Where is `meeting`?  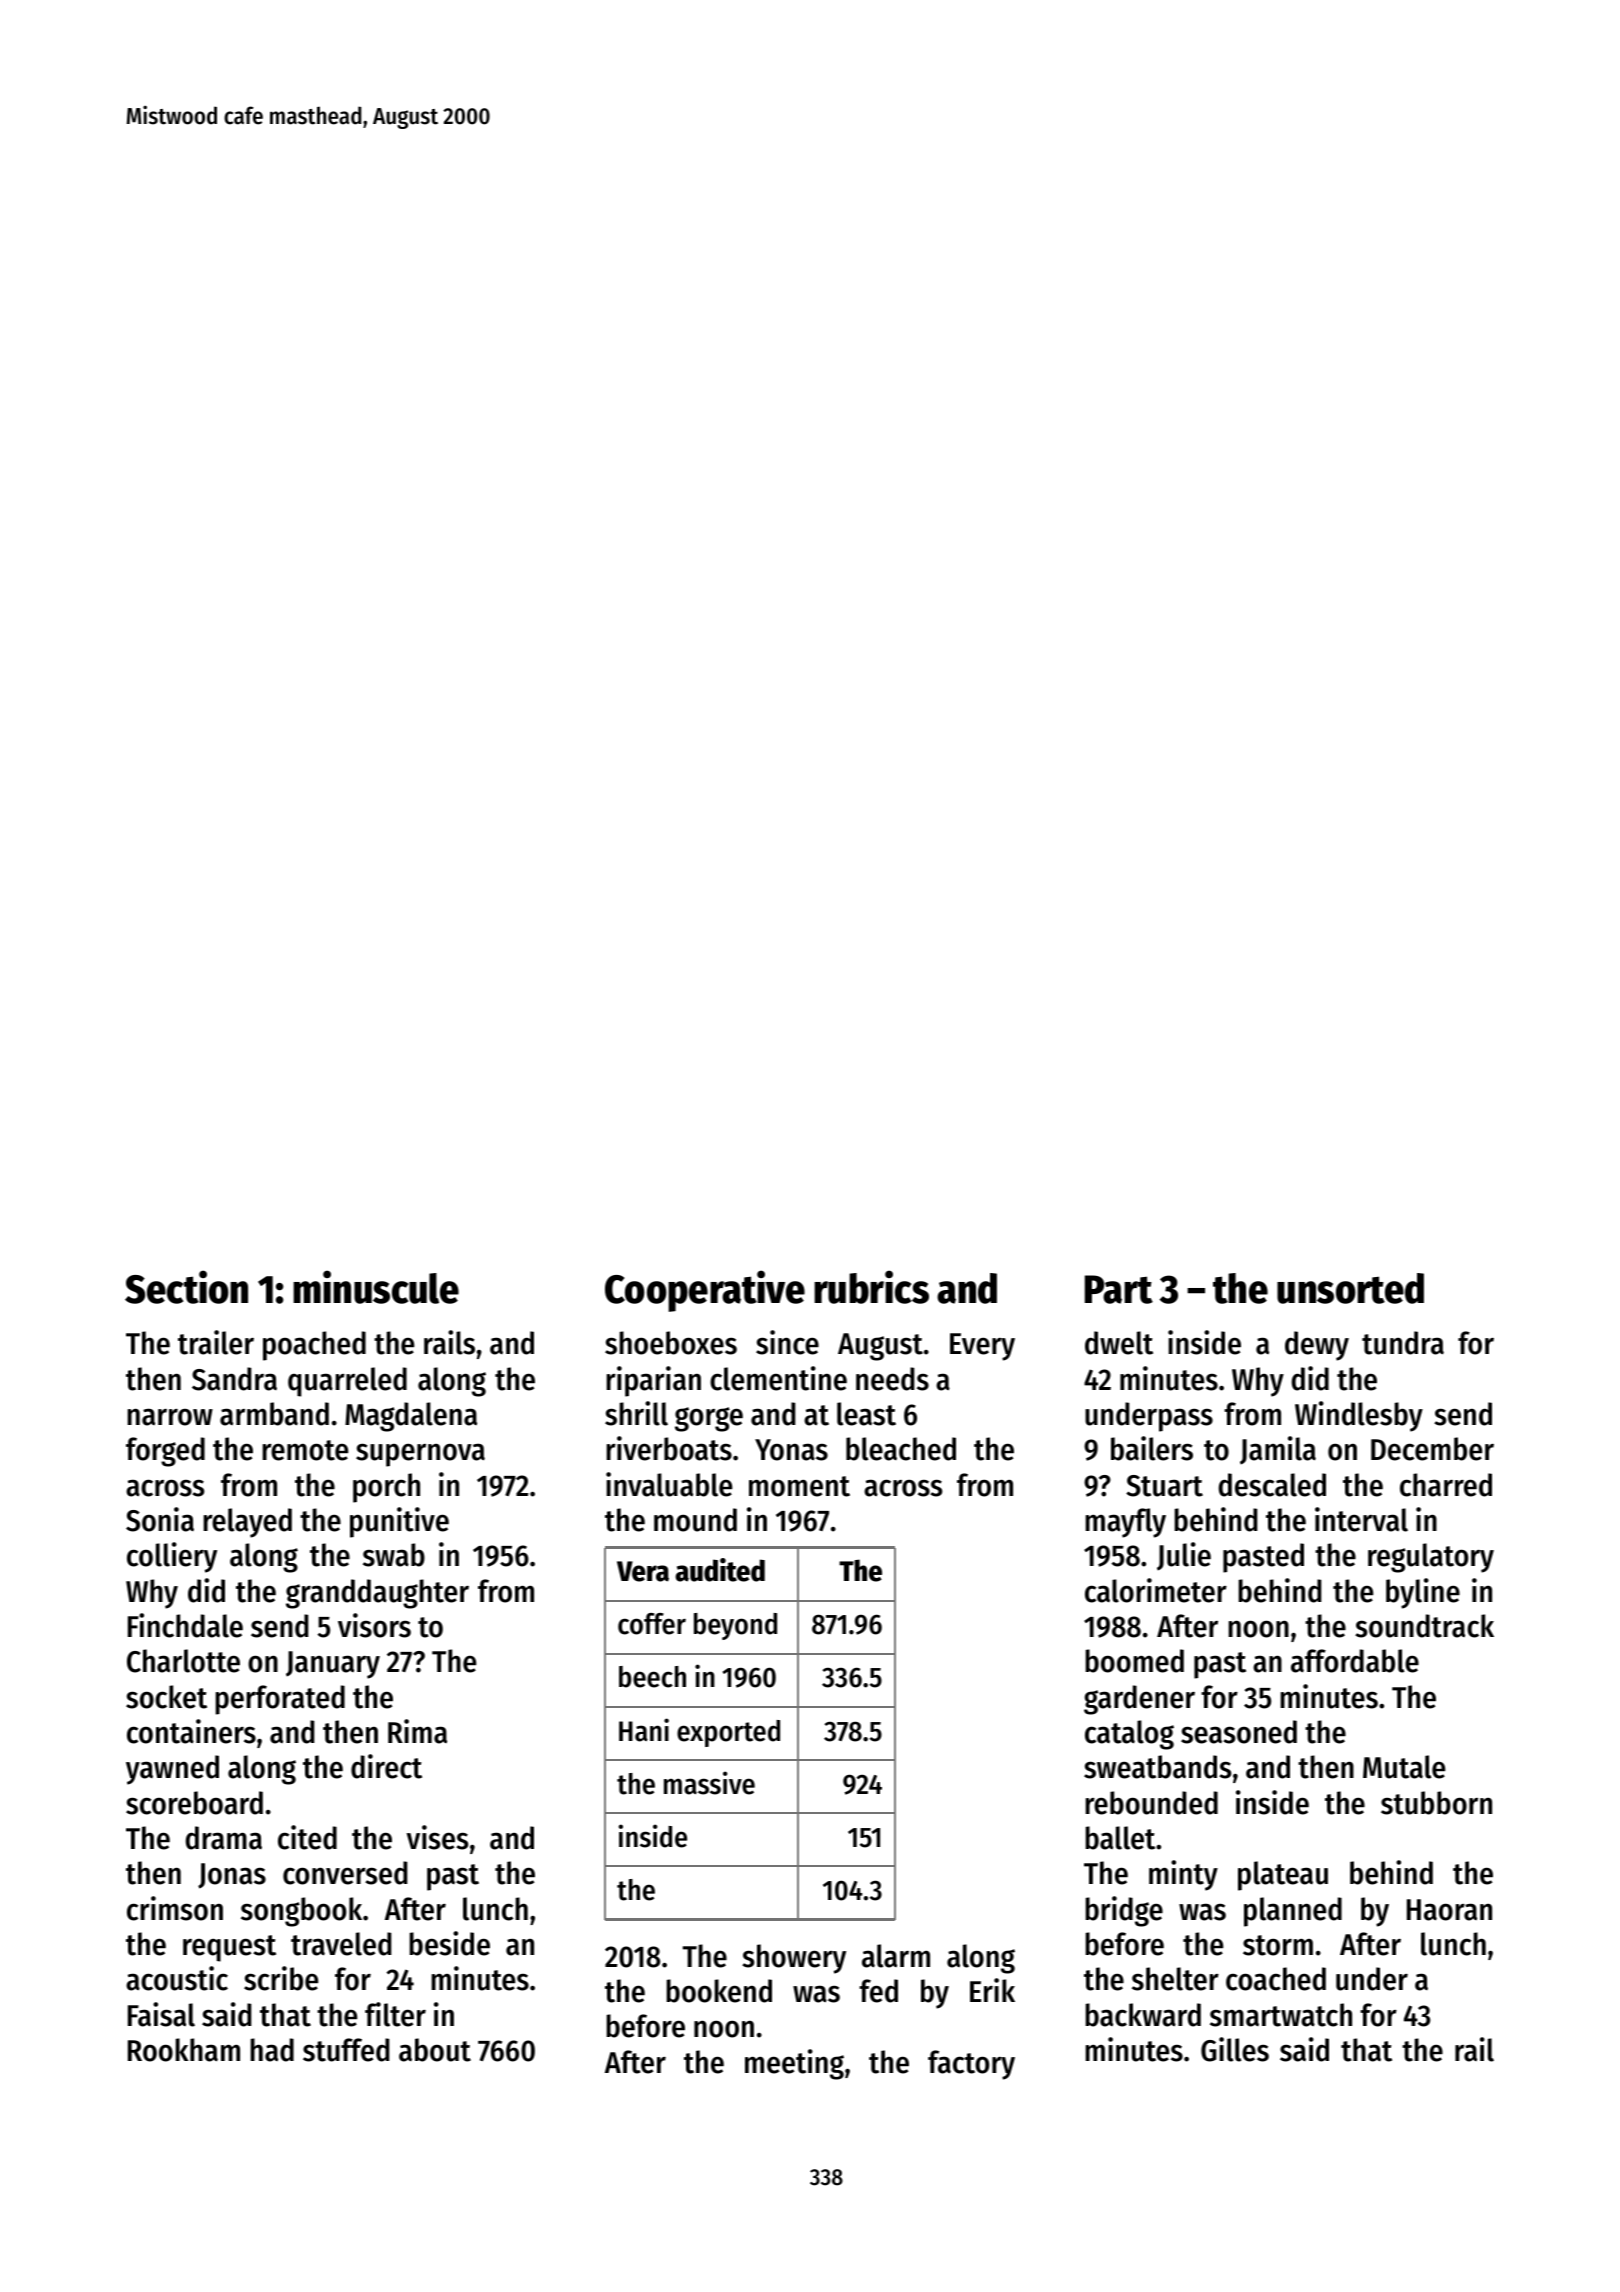
meeting is located at coordinates (794, 2064).
